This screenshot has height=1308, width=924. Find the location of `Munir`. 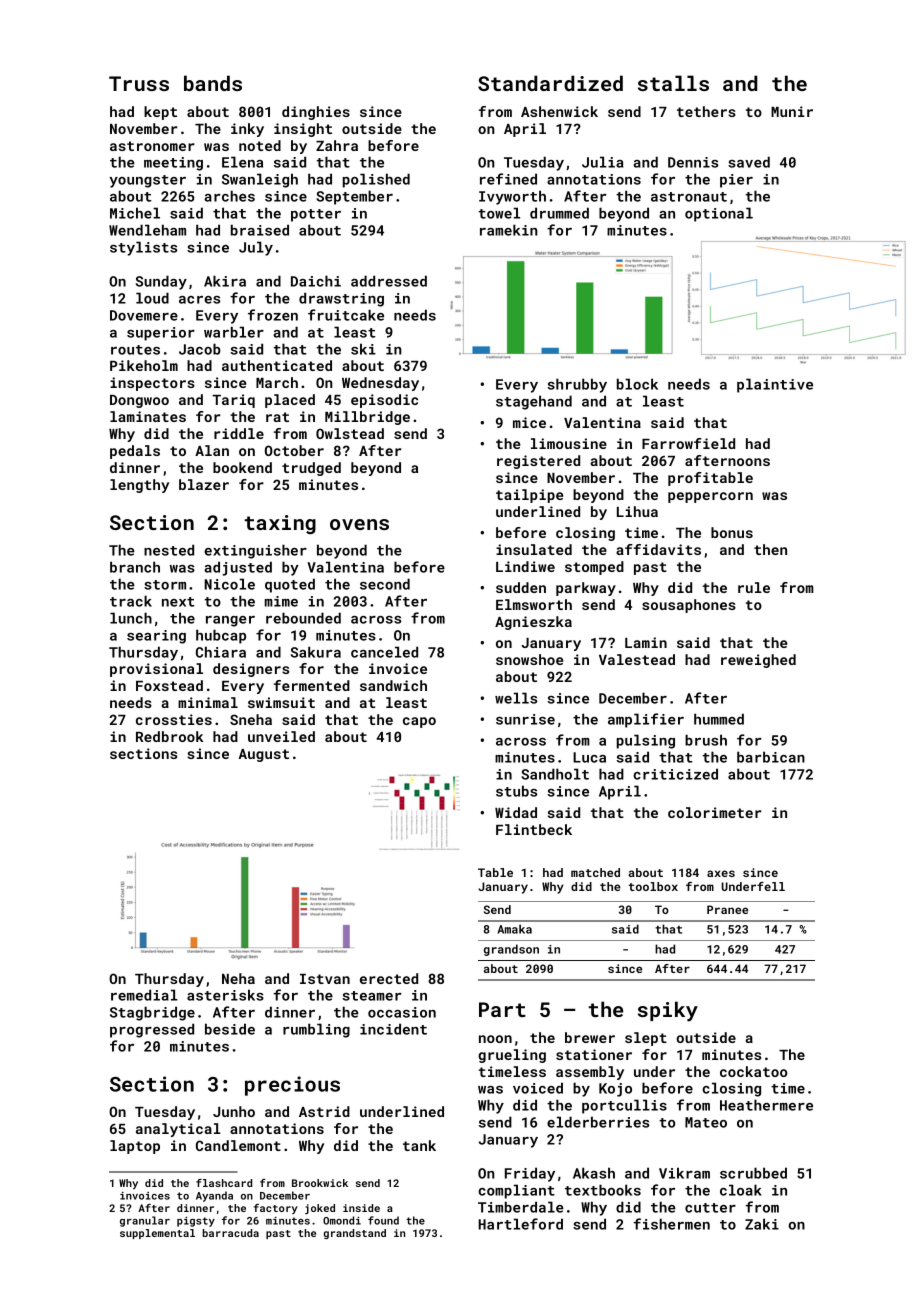

Munir is located at coordinates (792, 111).
